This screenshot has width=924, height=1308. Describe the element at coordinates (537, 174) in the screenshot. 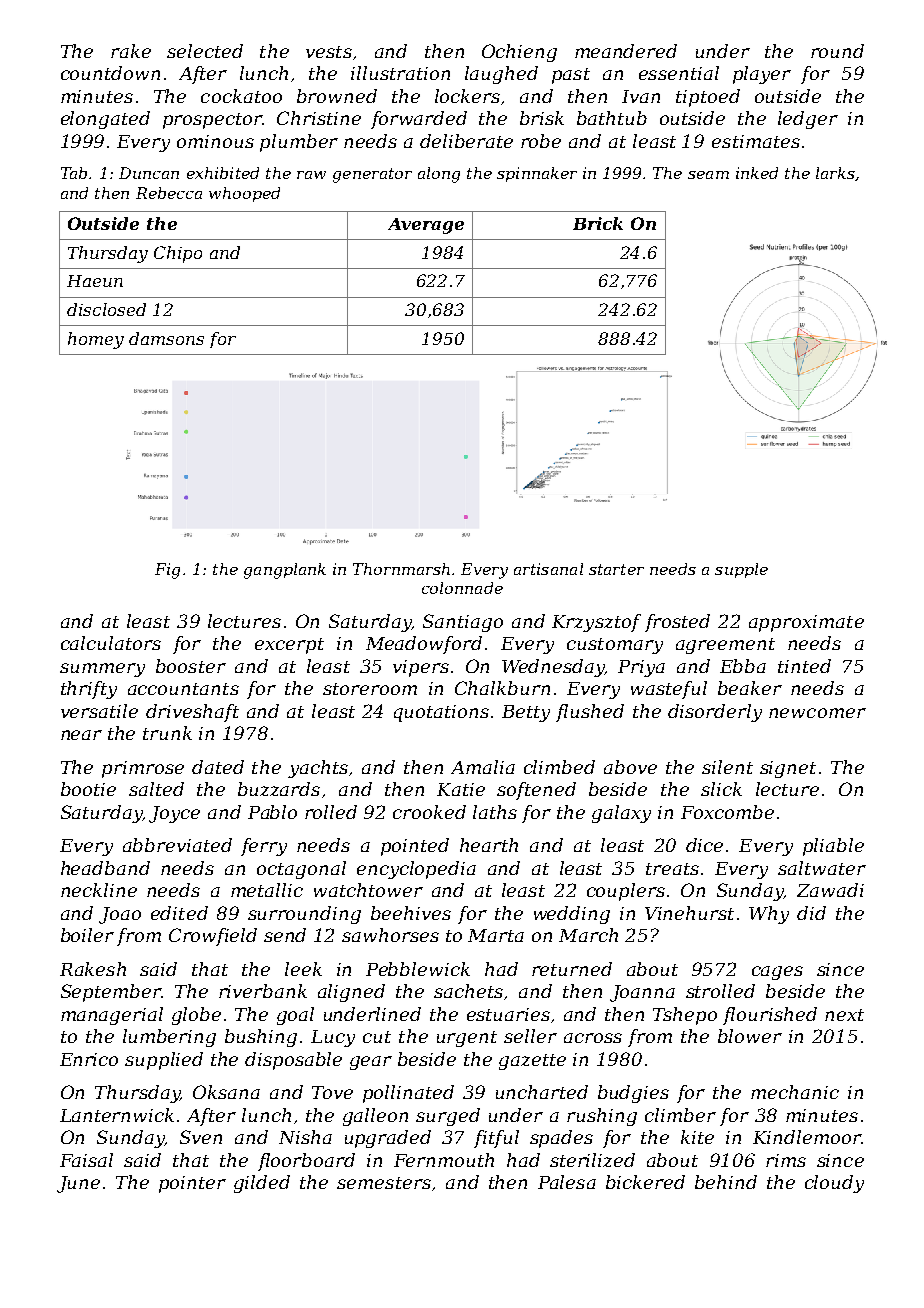

I see `spinnaker` at that location.
